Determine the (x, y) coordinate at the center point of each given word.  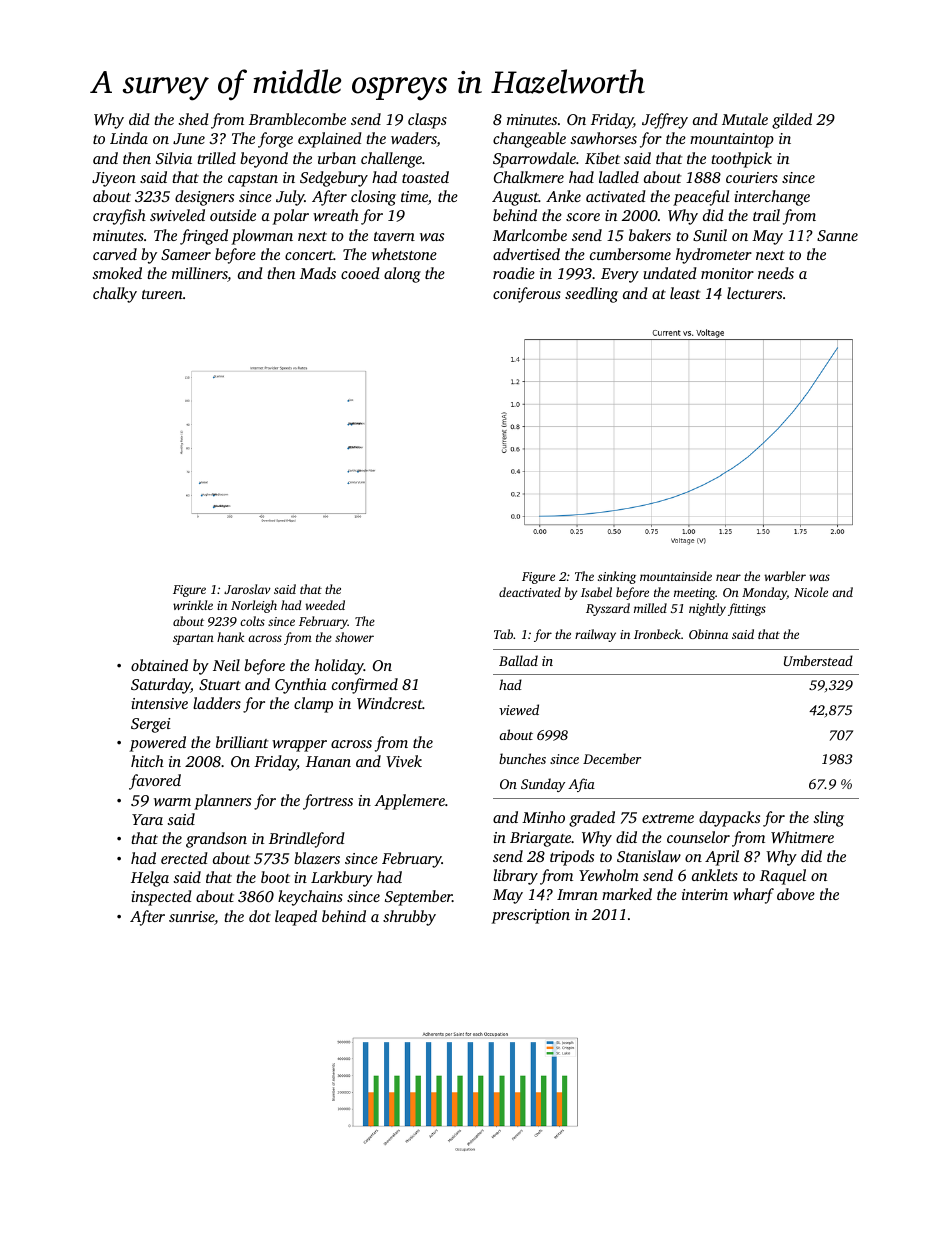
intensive (159, 703)
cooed (360, 273)
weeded (325, 605)
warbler (785, 576)
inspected (161, 898)
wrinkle (193, 605)
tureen (162, 294)
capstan (253, 180)
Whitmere (802, 837)
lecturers (754, 293)
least (685, 293)
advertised (526, 254)
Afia (581, 785)
